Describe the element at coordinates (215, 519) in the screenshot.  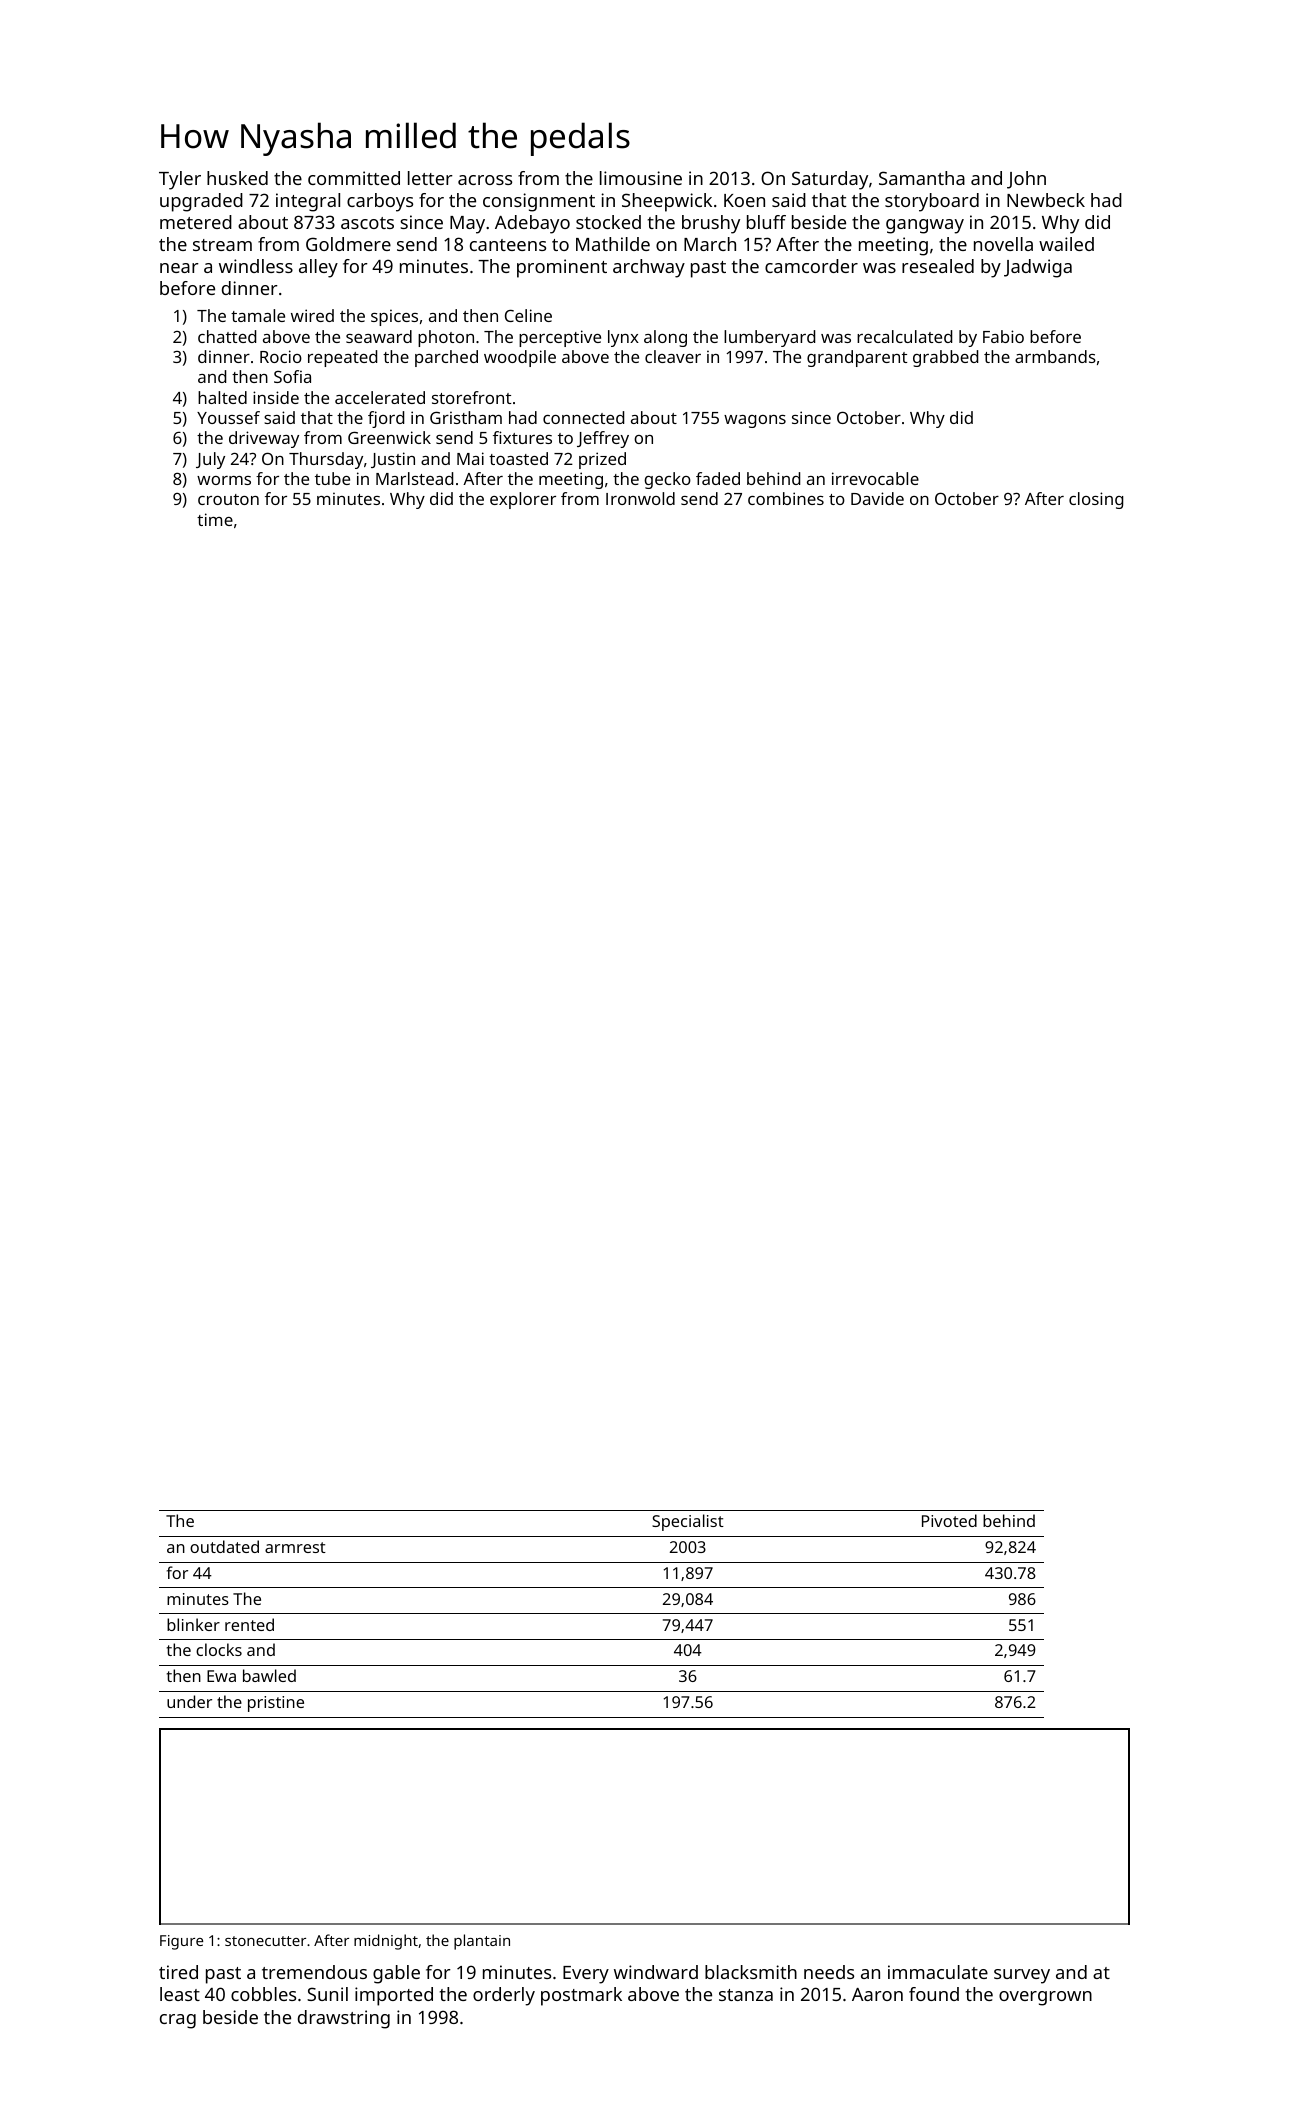
I see `time` at that location.
